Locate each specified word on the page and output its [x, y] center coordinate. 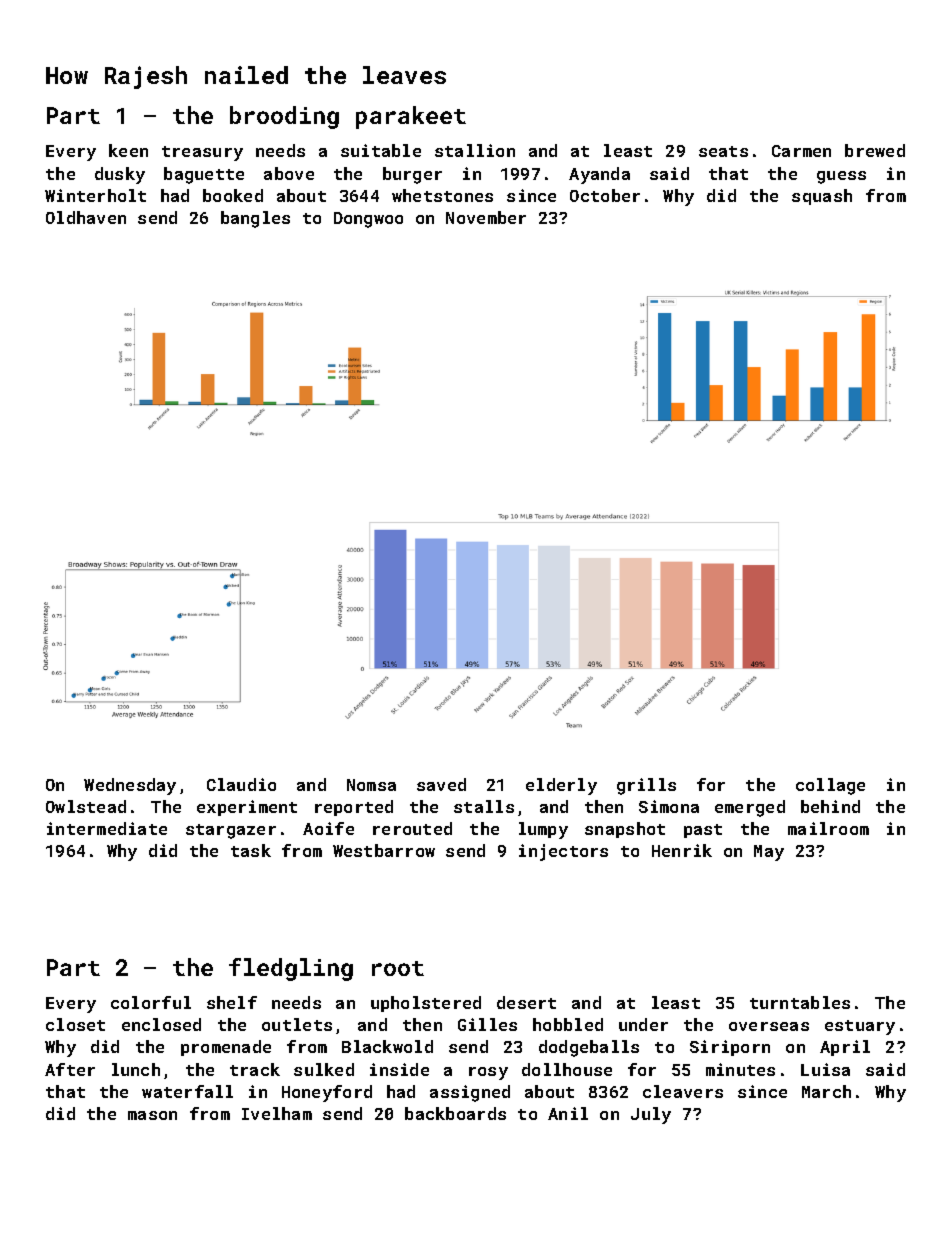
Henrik [682, 850]
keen [128, 150]
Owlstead [86, 806]
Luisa [825, 1069]
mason [152, 1115]
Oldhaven [86, 217]
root [398, 968]
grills [646, 786]
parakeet [411, 117]
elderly [561, 786]
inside [399, 1069]
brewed [875, 150]
